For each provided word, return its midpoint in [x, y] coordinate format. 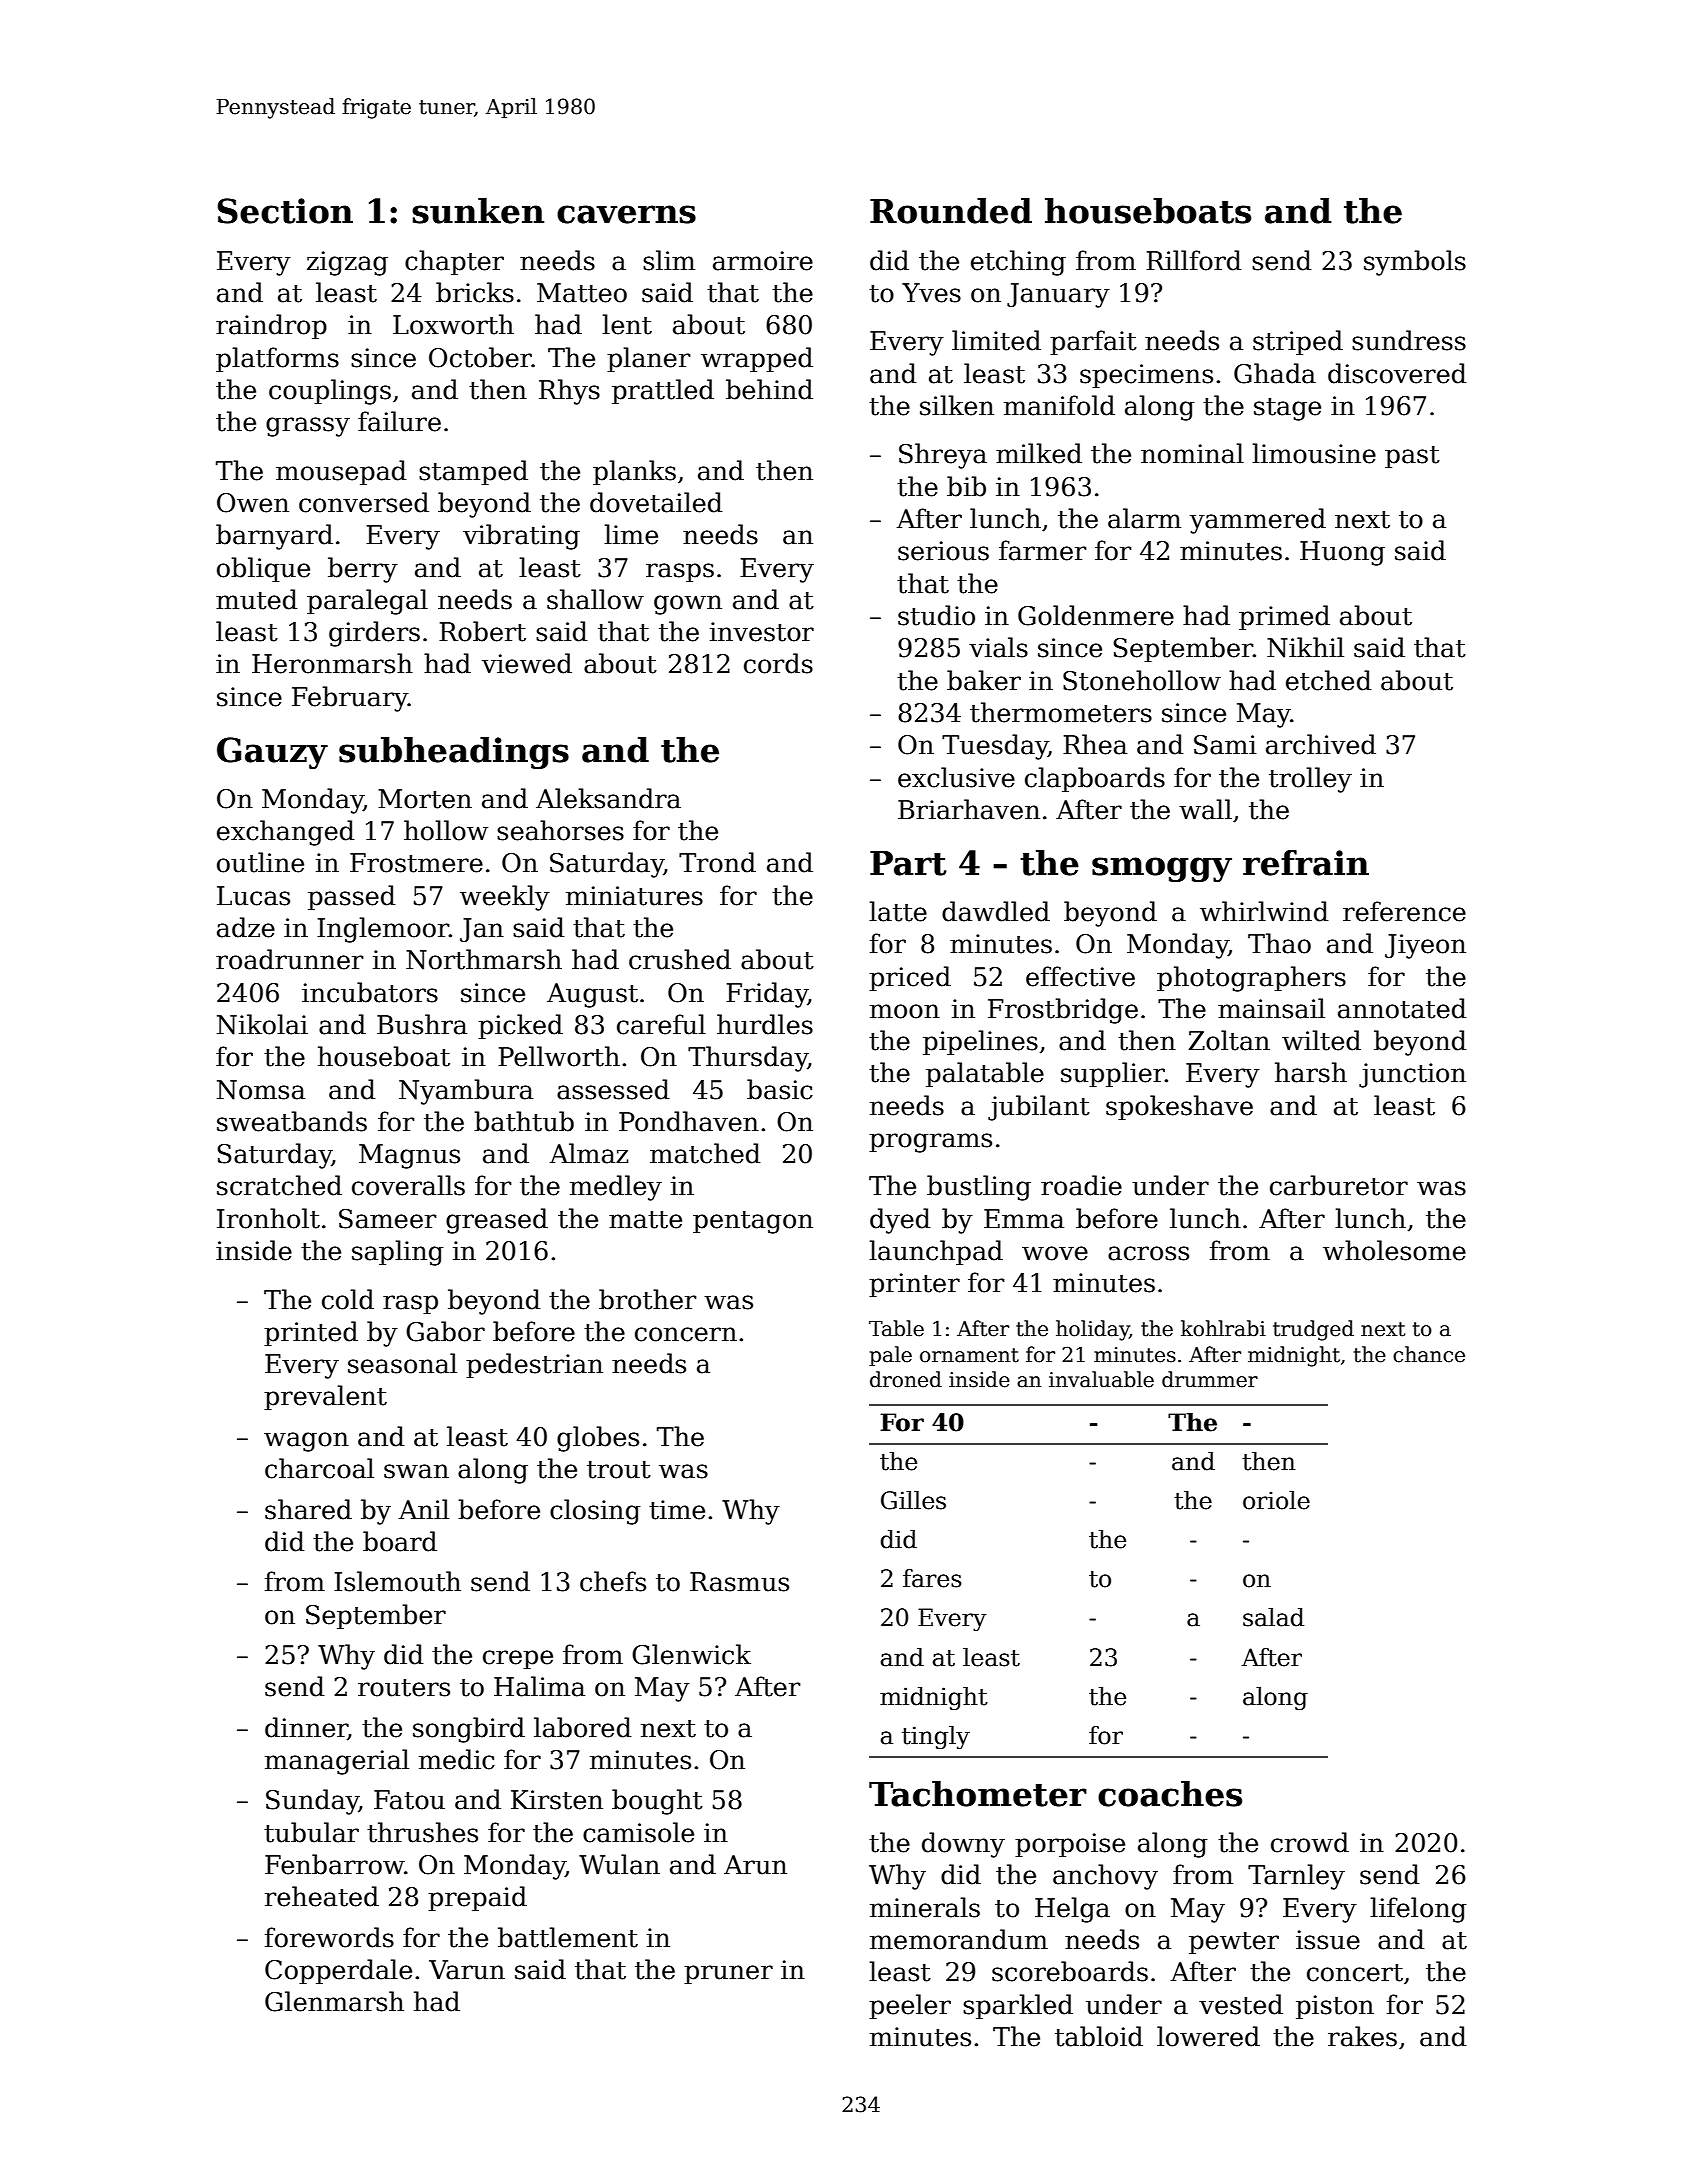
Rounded [951, 211]
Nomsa [261, 1090]
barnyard [274, 537]
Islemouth [397, 1581]
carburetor [1339, 1185]
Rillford [1194, 260]
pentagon [753, 1222]
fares [932, 1578]
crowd [1310, 1842]
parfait [1093, 342]
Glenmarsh [334, 2001]
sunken [478, 211]
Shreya [943, 456]
